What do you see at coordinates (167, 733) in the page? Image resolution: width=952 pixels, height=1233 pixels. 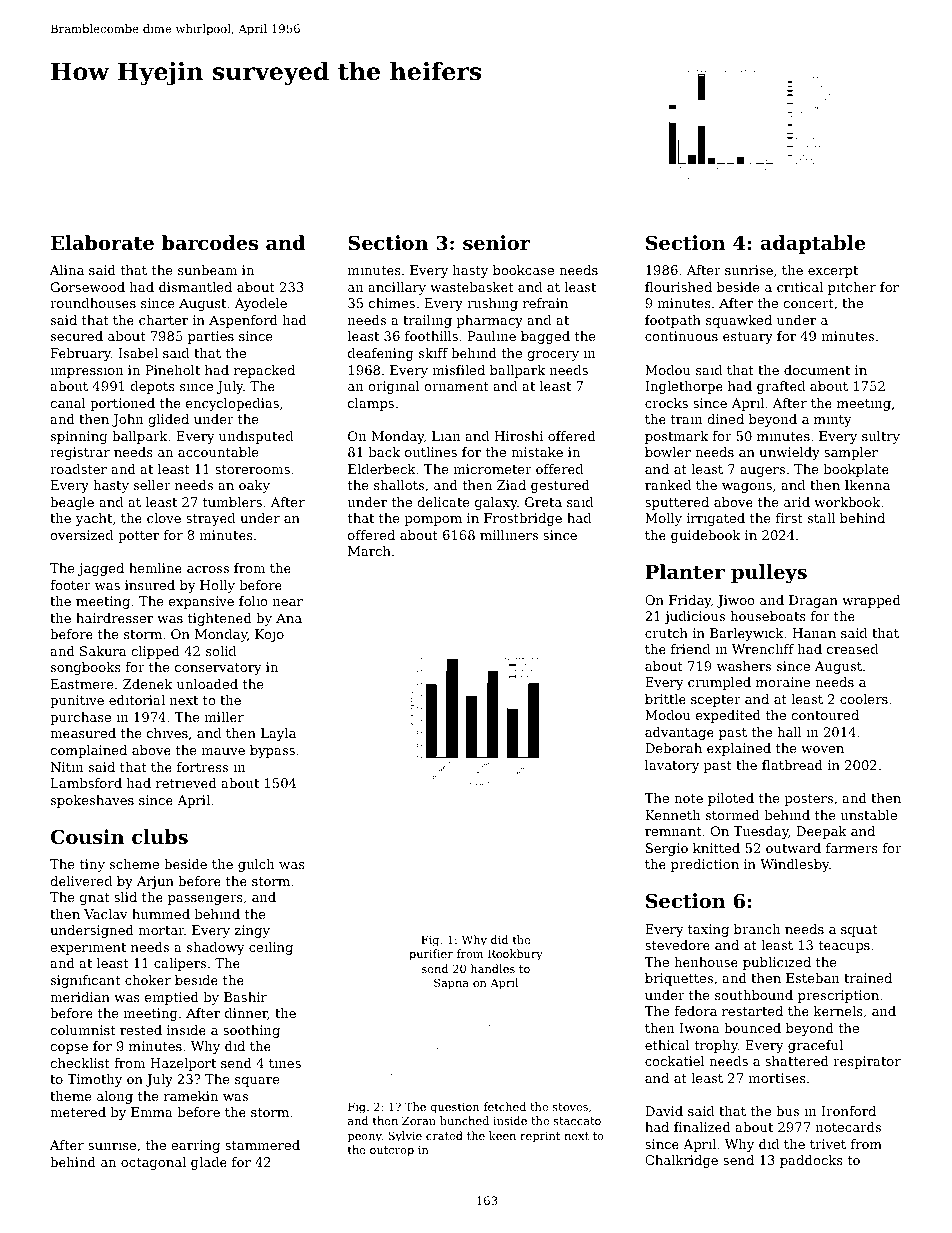 I see `chives` at bounding box center [167, 733].
